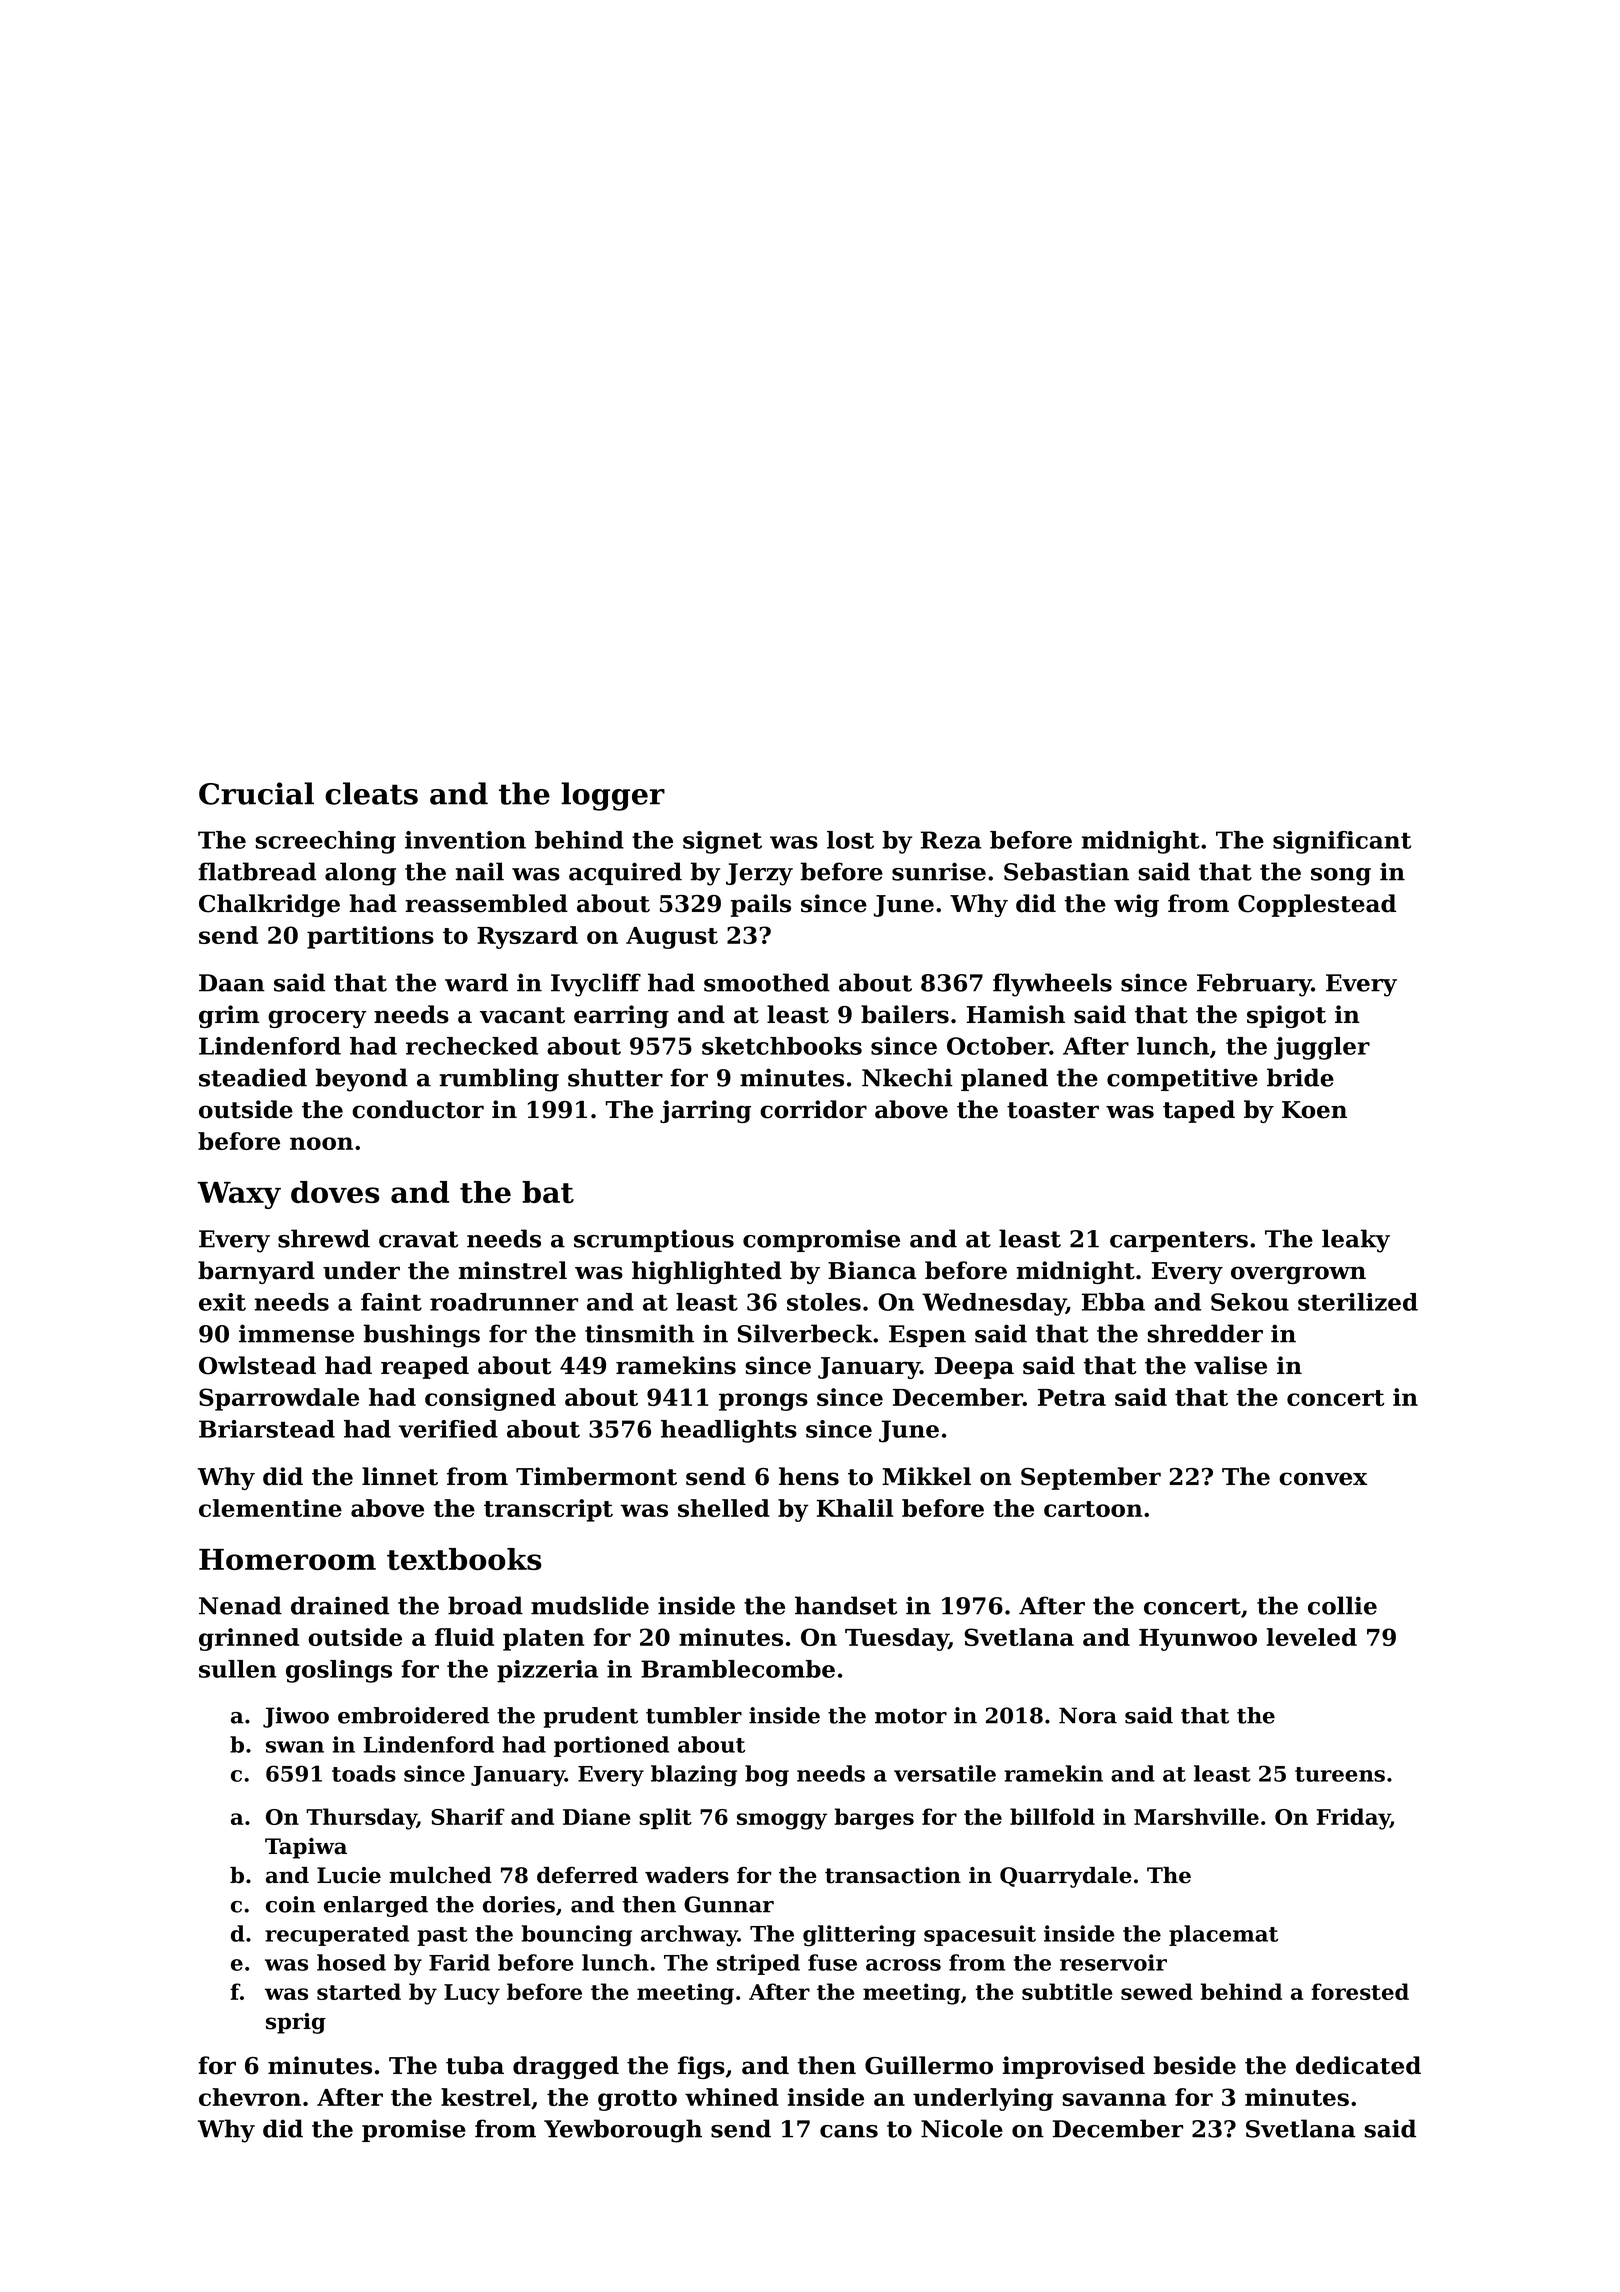  I want to click on Jerzy, so click(759, 874).
